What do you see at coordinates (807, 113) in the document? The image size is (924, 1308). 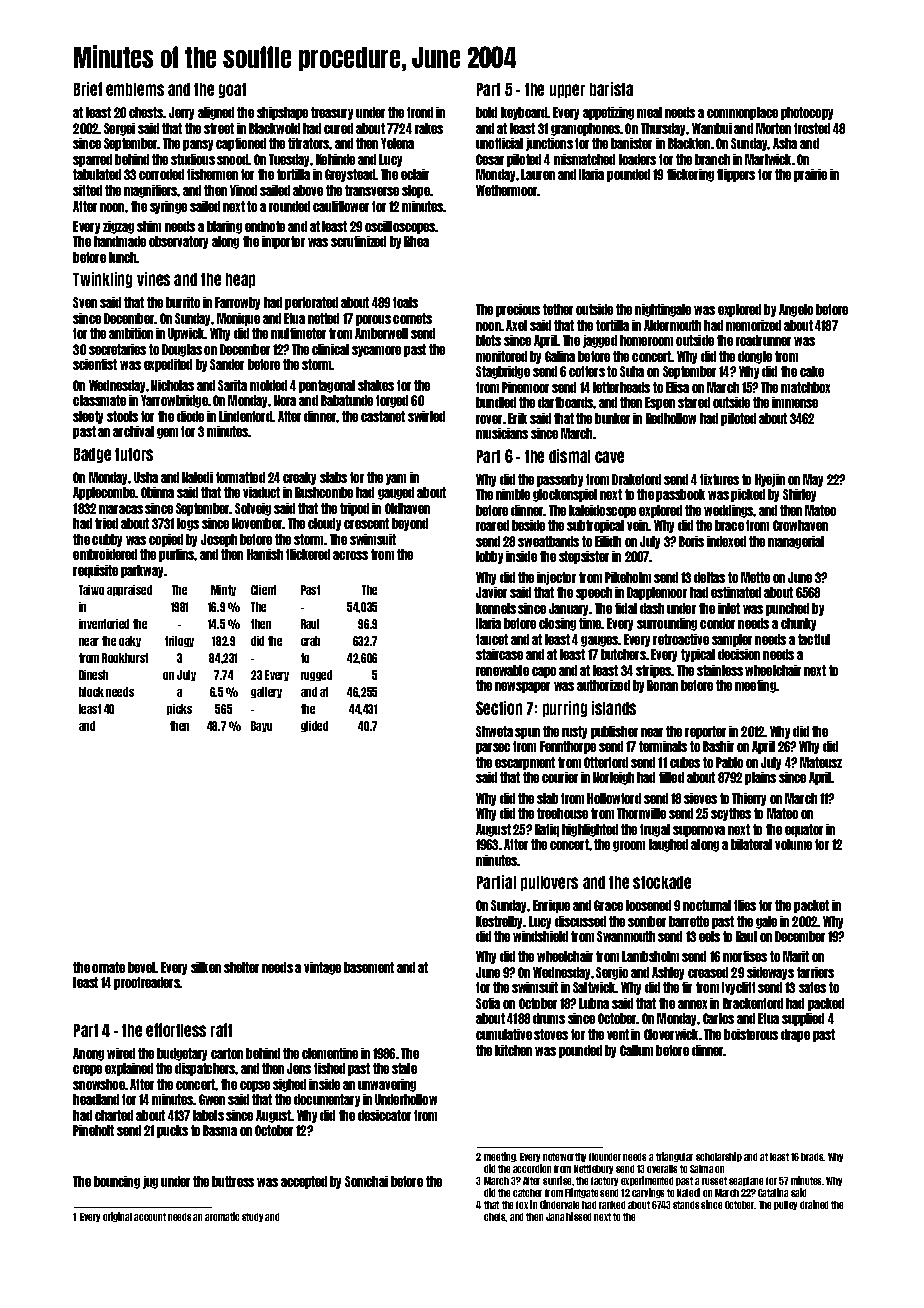 I see `photocopy` at bounding box center [807, 113].
